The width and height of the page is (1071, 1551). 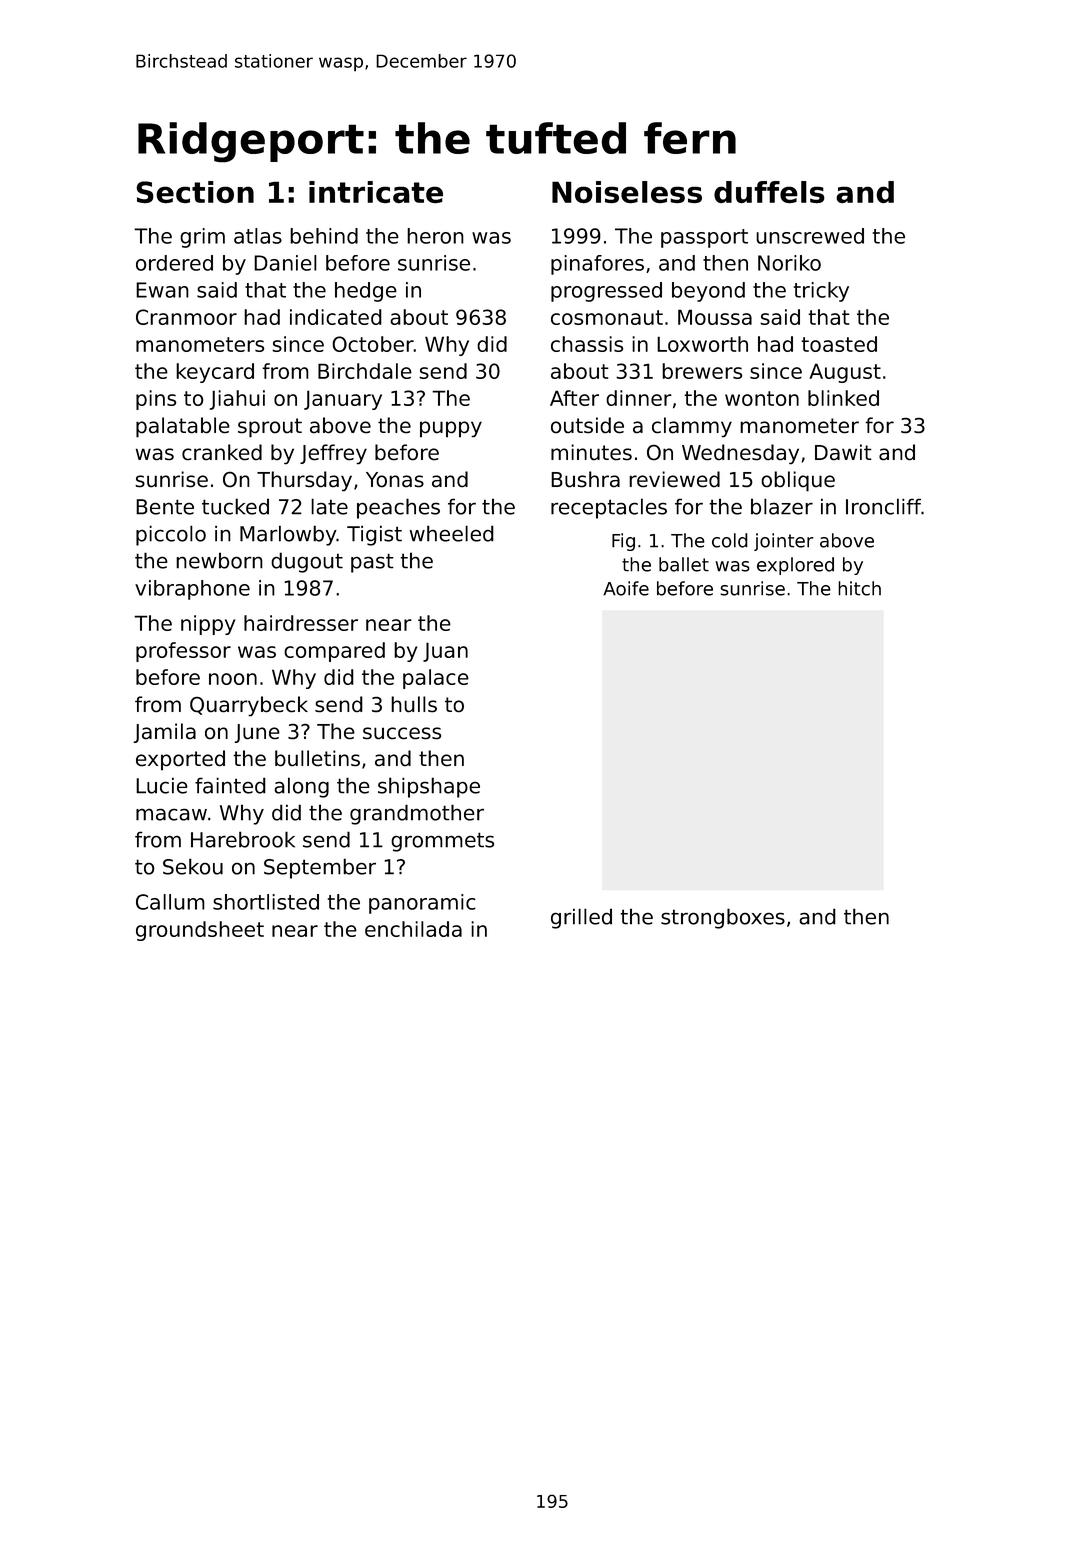 What do you see at coordinates (373, 344) in the page?
I see `October` at bounding box center [373, 344].
